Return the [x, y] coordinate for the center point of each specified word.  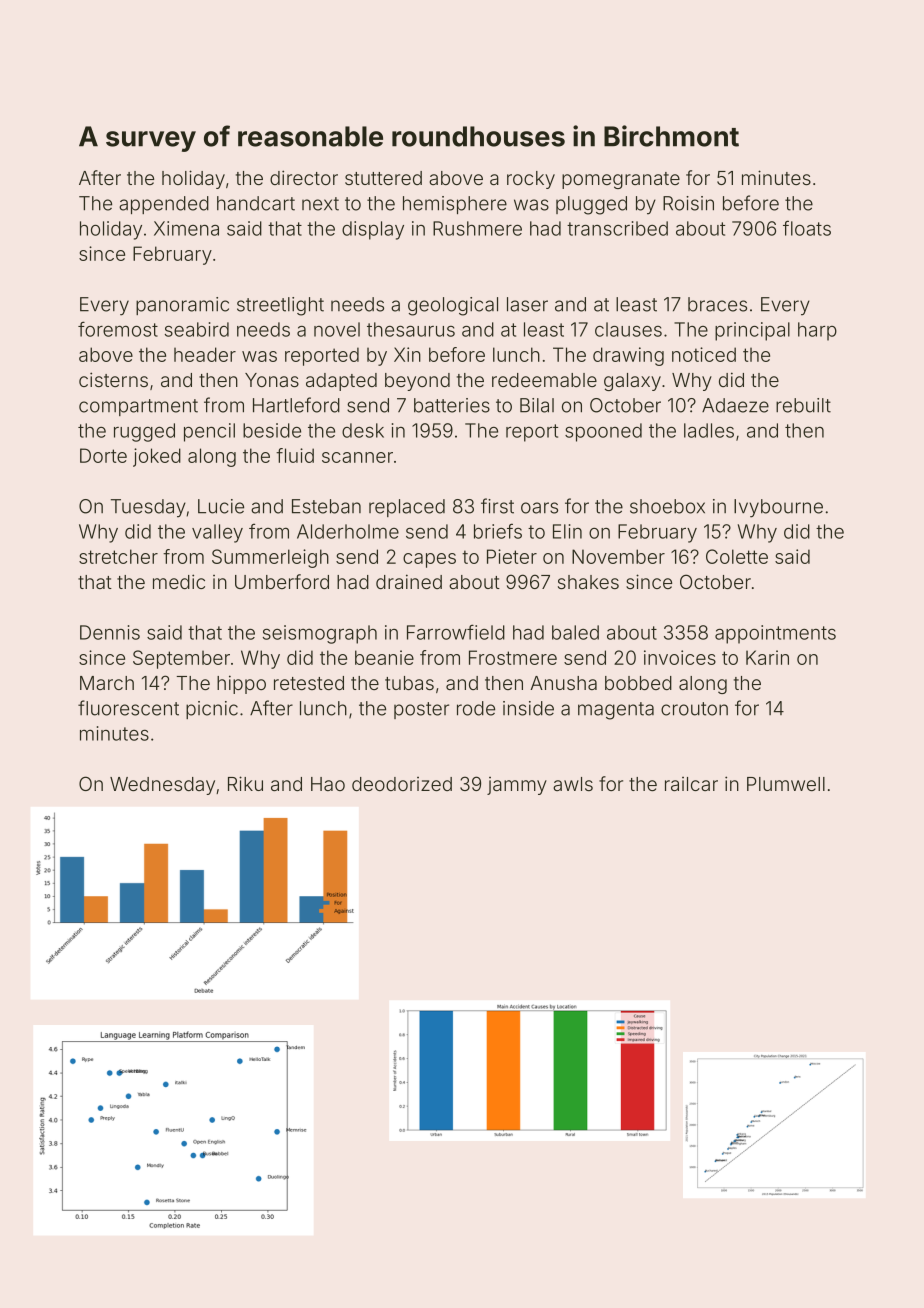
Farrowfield [456, 632]
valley [217, 533]
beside [272, 430]
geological [453, 306]
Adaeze [735, 405]
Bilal [537, 405]
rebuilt [803, 405]
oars [539, 508]
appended [164, 205]
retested [309, 683]
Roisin [688, 203]
